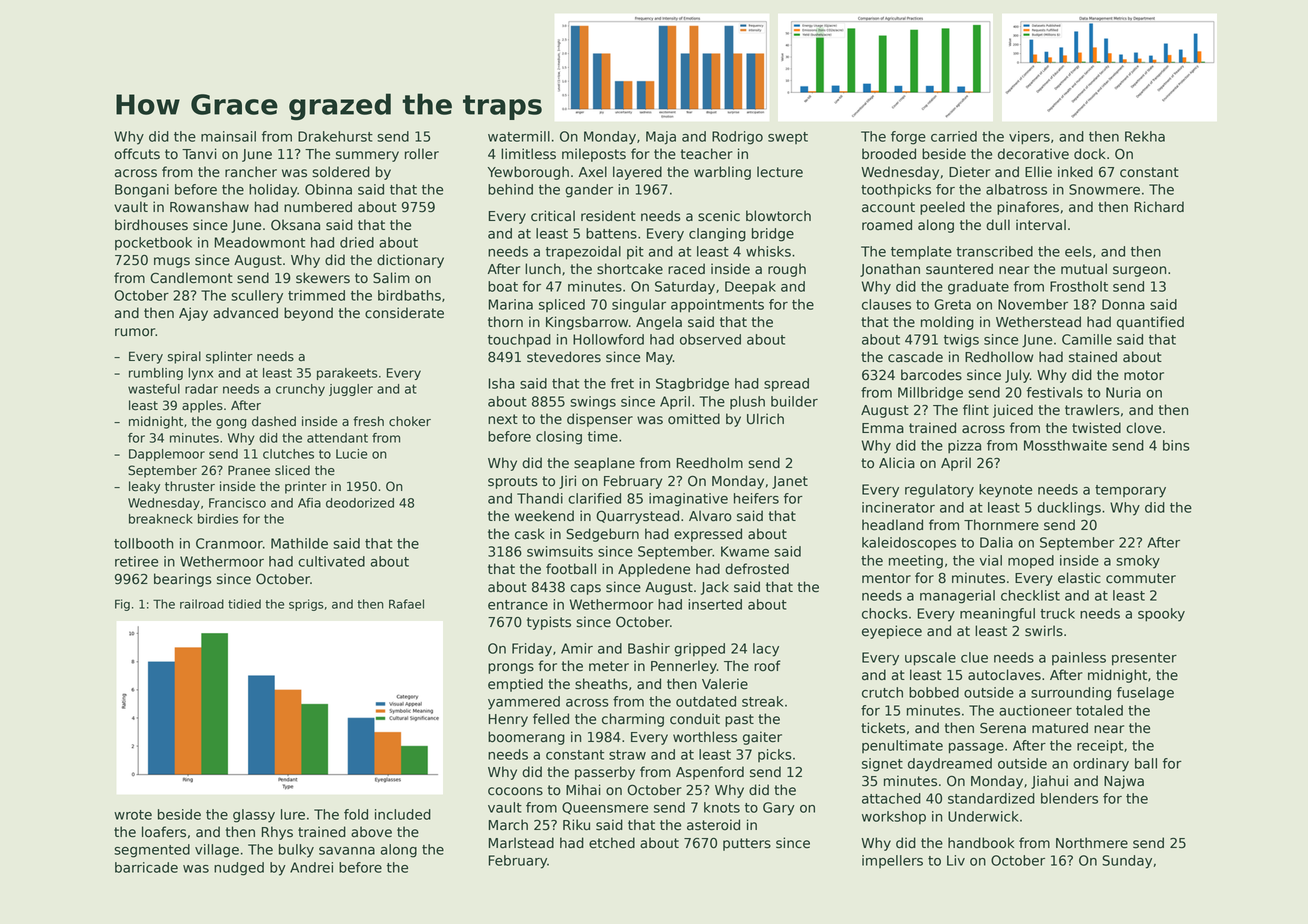  Describe the element at coordinates (137, 154) in the page. I see `offcuts` at that location.
